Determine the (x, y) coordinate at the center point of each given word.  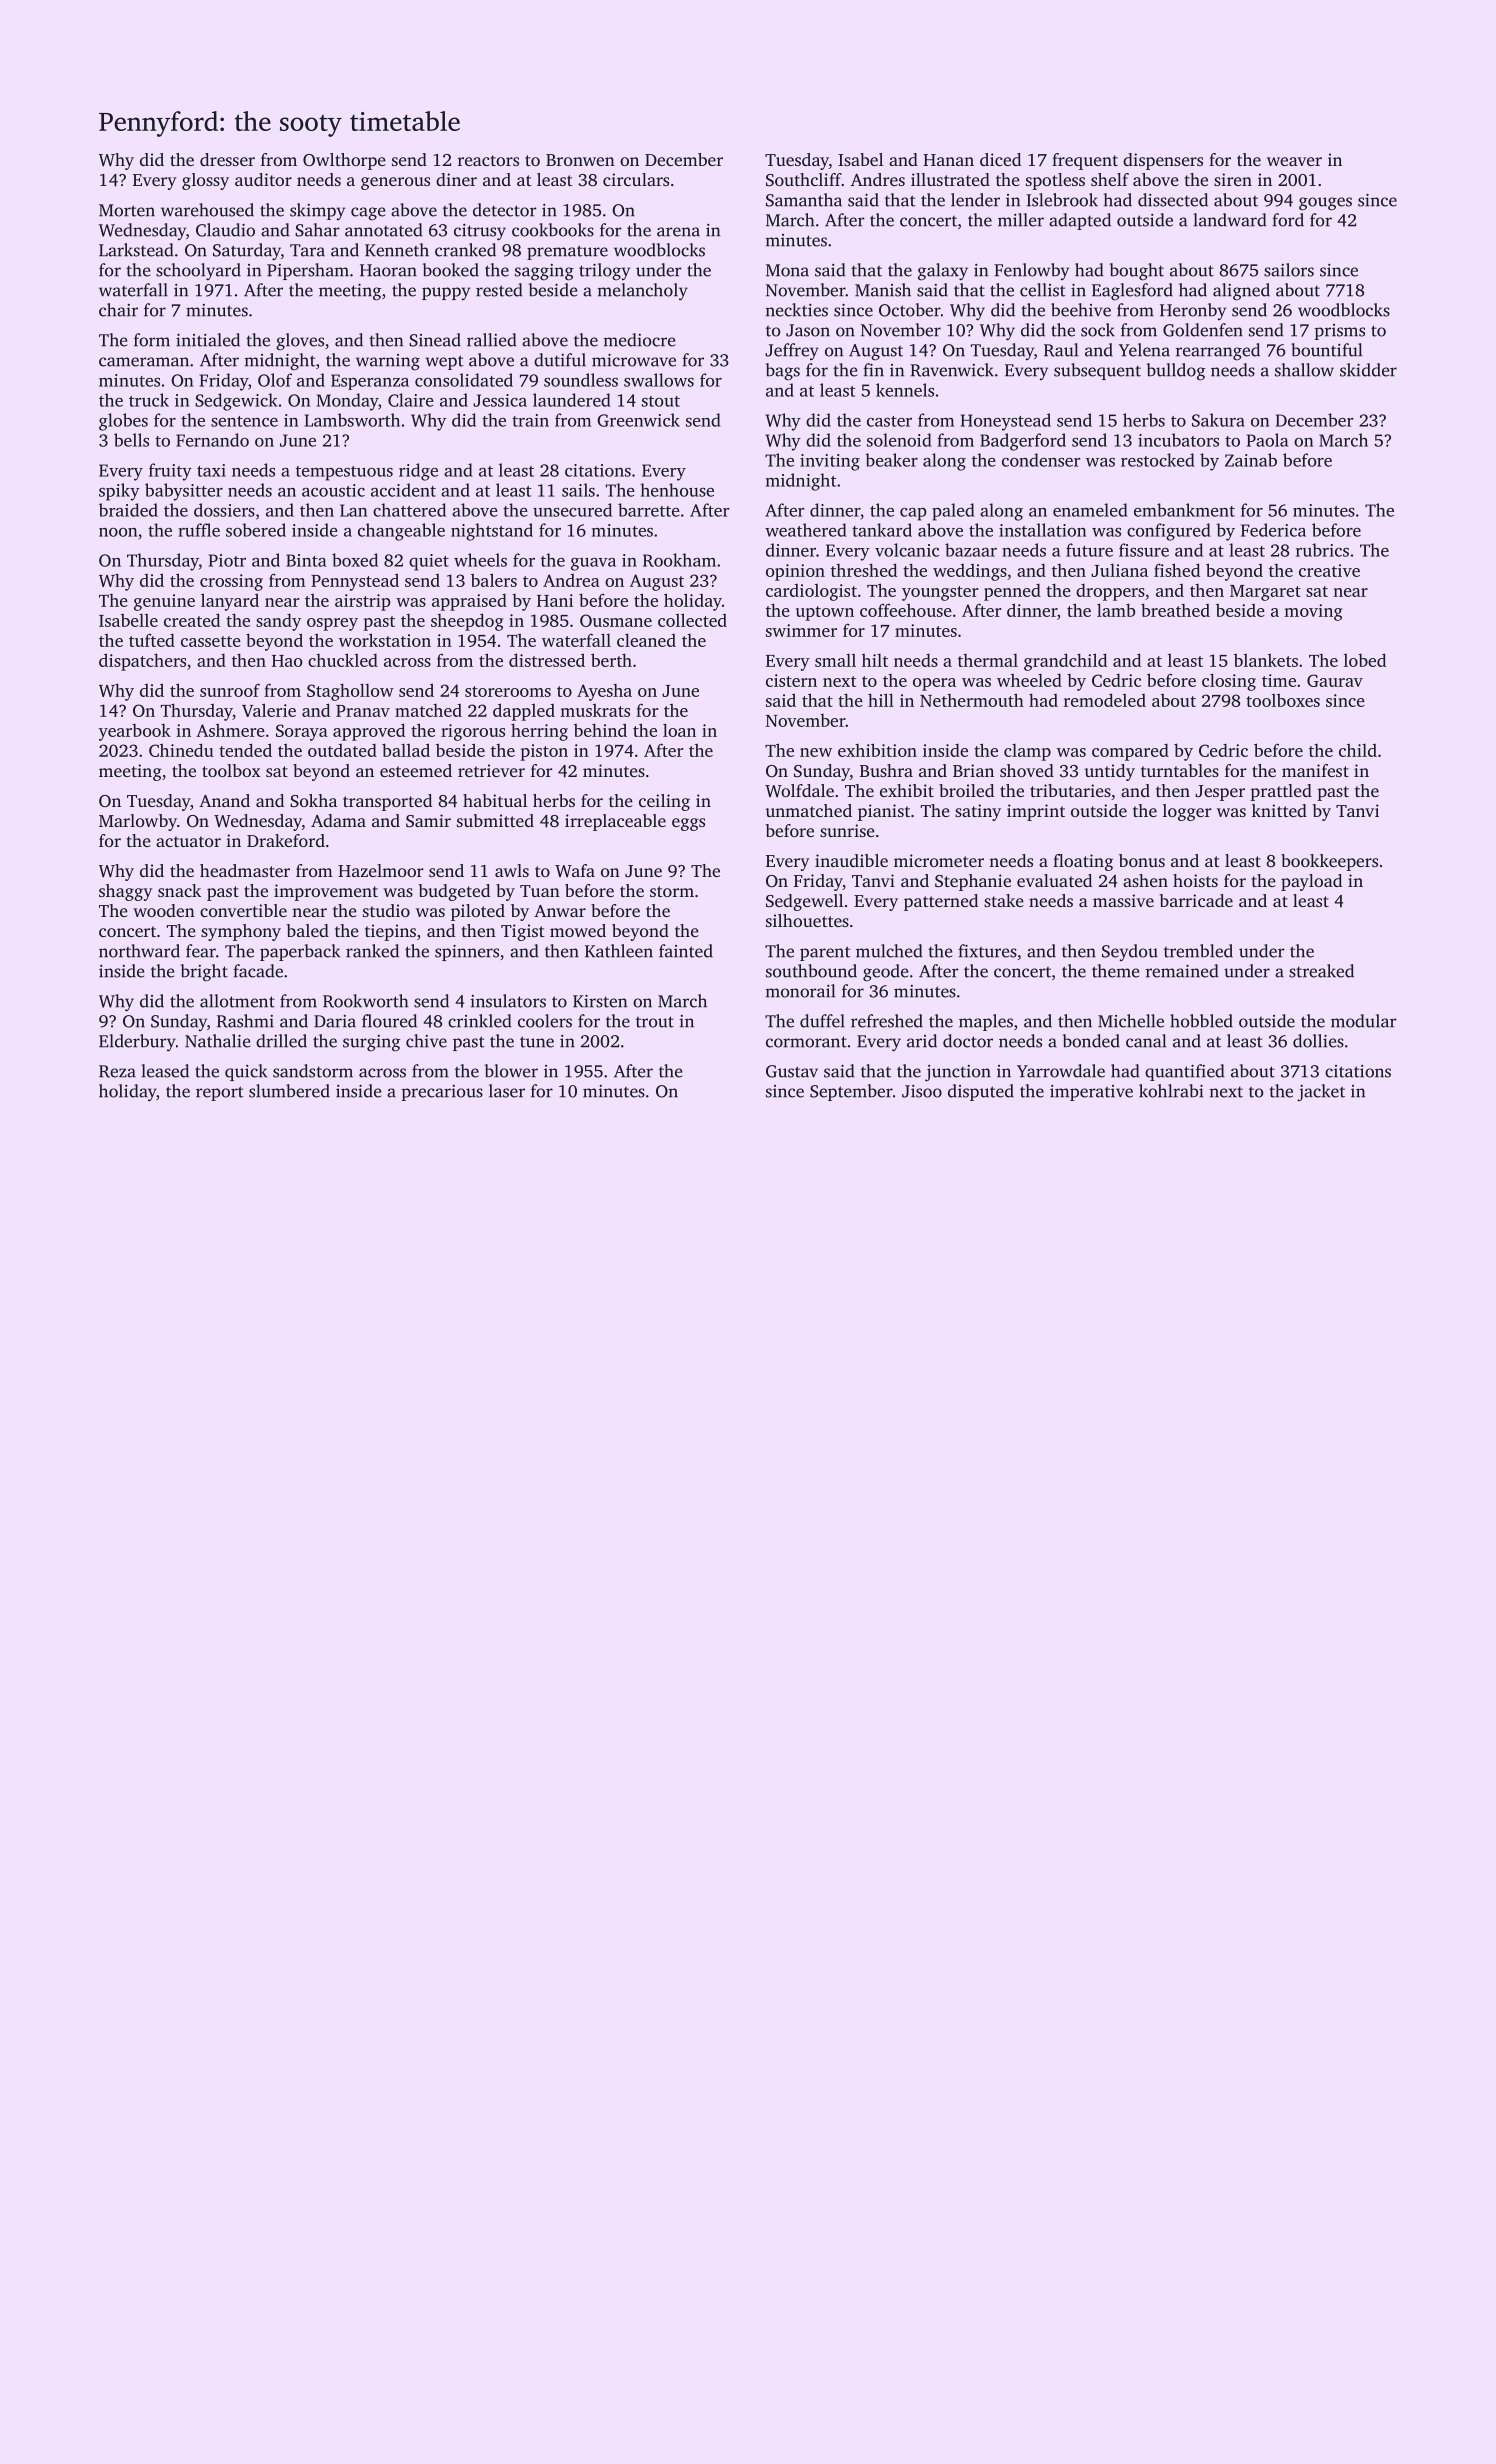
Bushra (886, 770)
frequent (1085, 161)
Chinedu (181, 750)
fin (874, 370)
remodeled (1105, 700)
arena (678, 232)
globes (123, 422)
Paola (1267, 440)
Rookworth (365, 1001)
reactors (488, 160)
